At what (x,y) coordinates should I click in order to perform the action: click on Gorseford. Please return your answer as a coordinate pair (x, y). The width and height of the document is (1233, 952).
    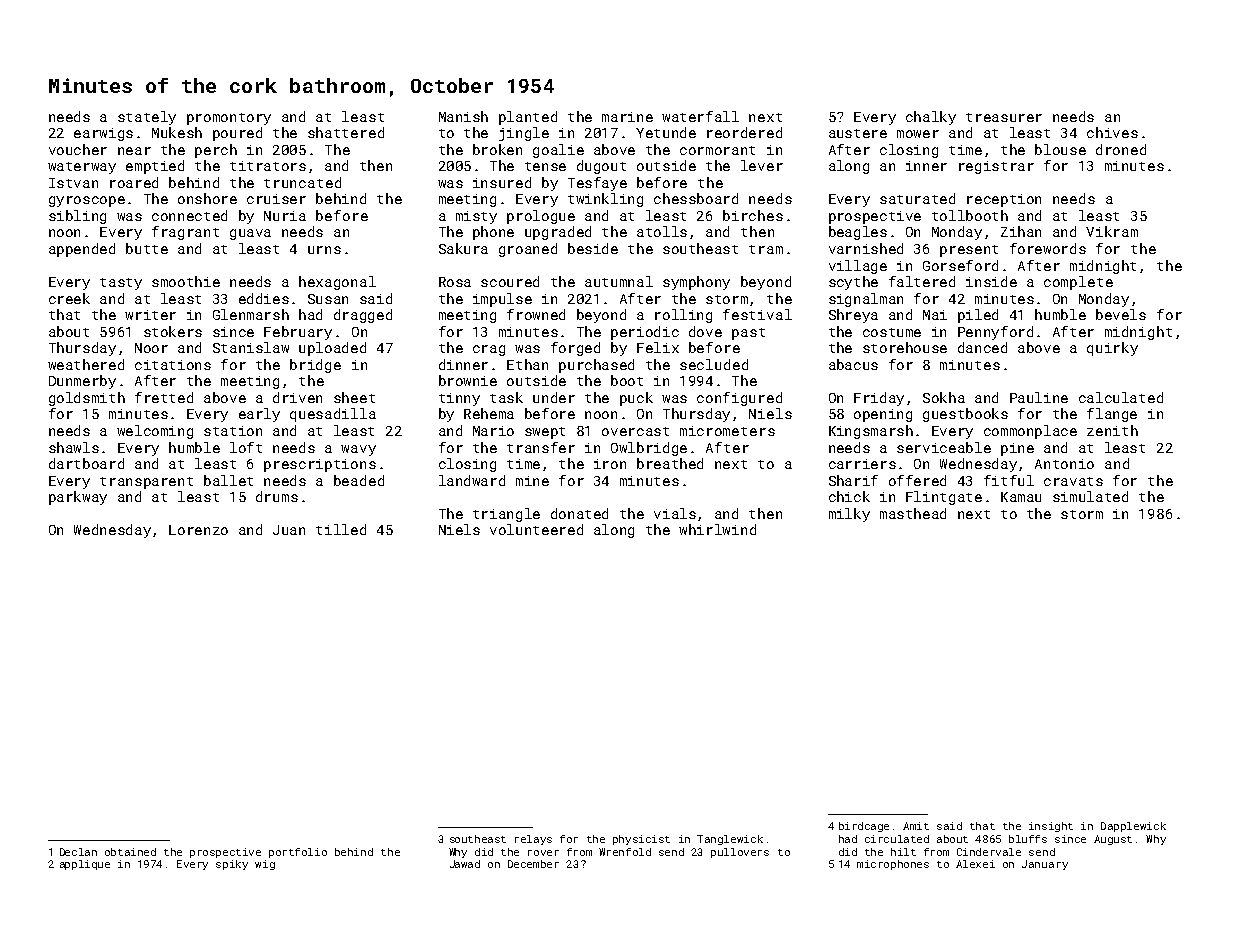
    Looking at the image, I should click on (960, 265).
